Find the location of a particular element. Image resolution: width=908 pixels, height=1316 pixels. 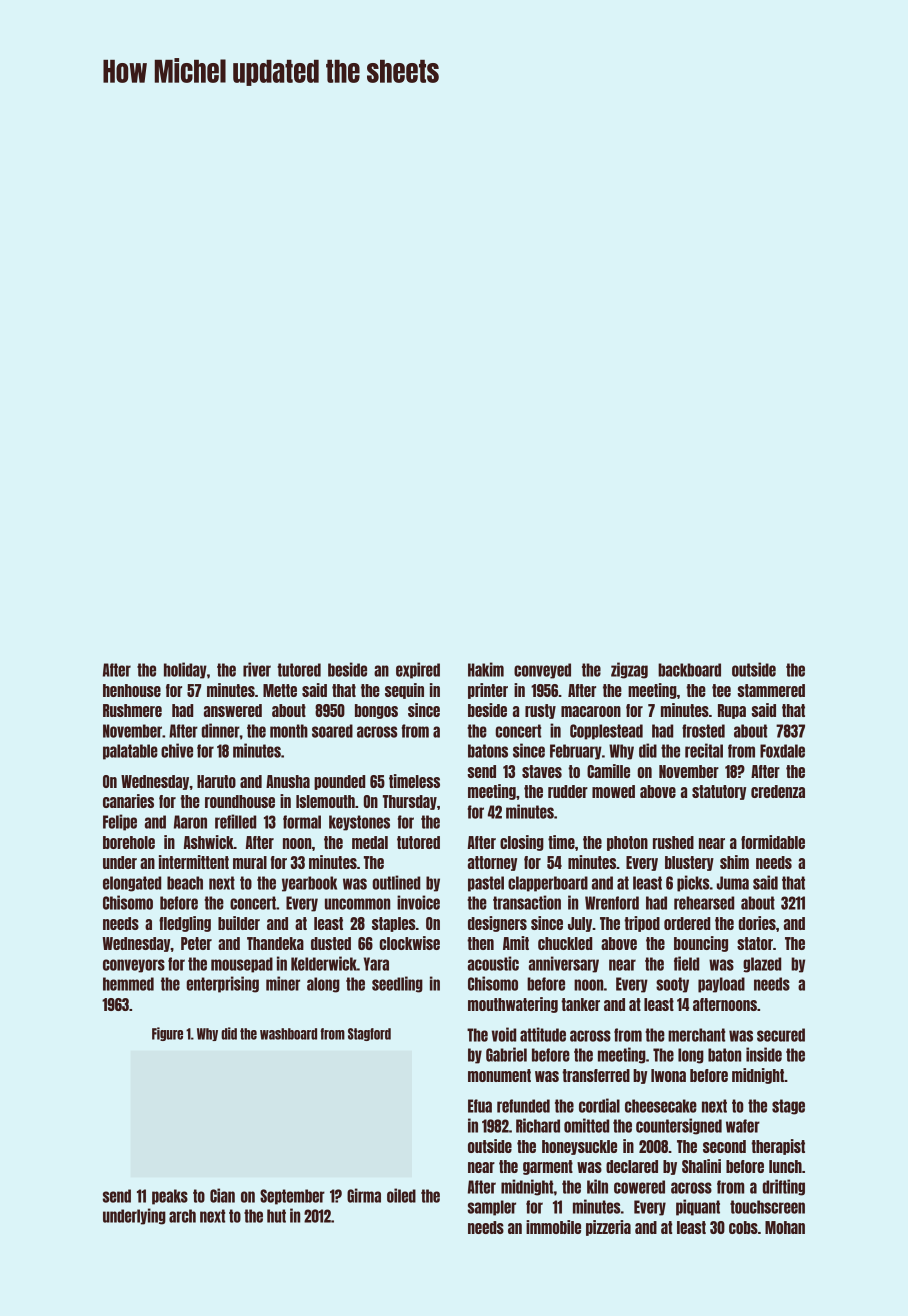

builder is located at coordinates (239, 923).
